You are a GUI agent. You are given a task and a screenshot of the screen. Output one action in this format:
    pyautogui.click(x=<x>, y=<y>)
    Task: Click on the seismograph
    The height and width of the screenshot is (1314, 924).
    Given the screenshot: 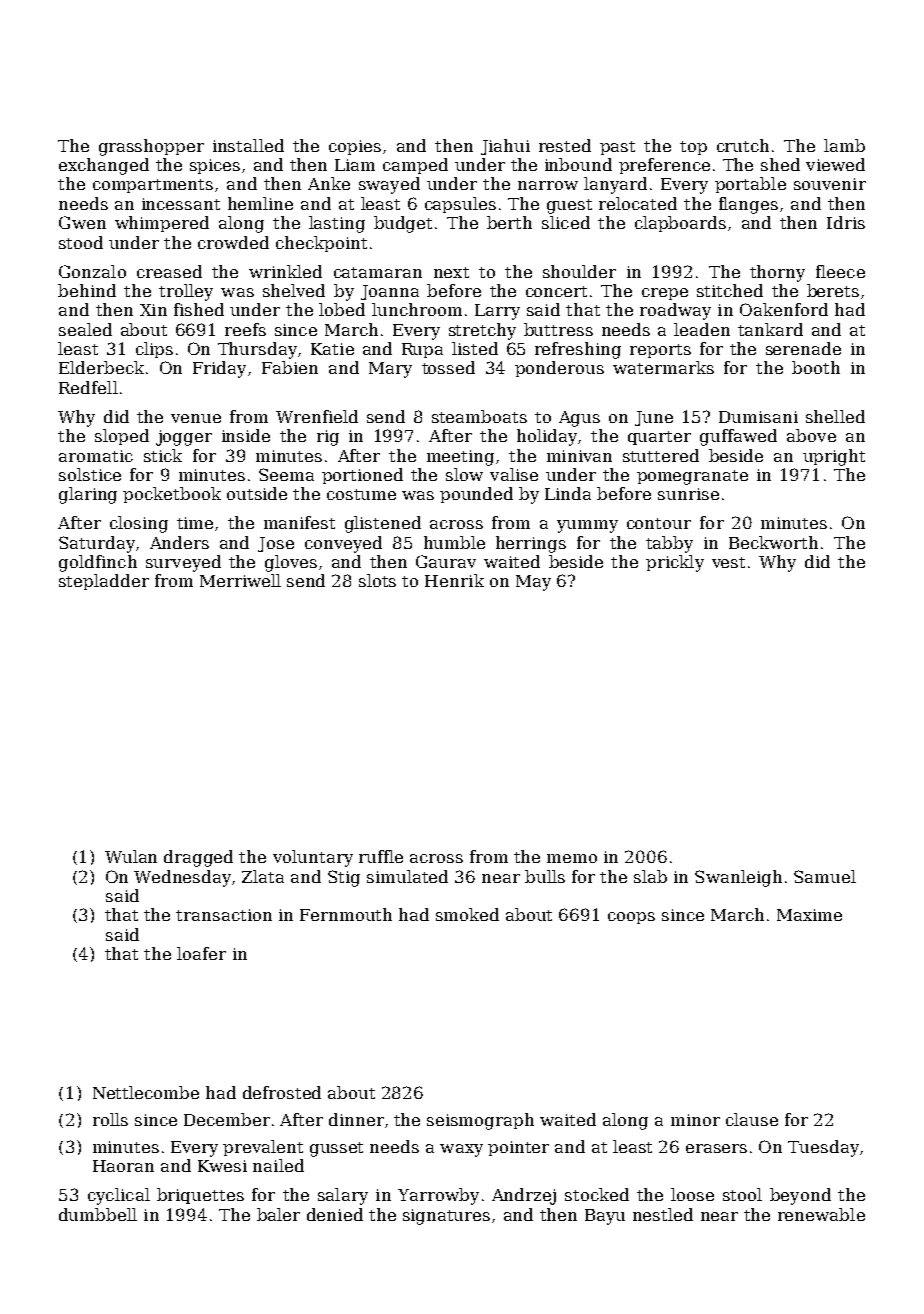 What is the action you would take?
    pyautogui.click(x=480, y=1121)
